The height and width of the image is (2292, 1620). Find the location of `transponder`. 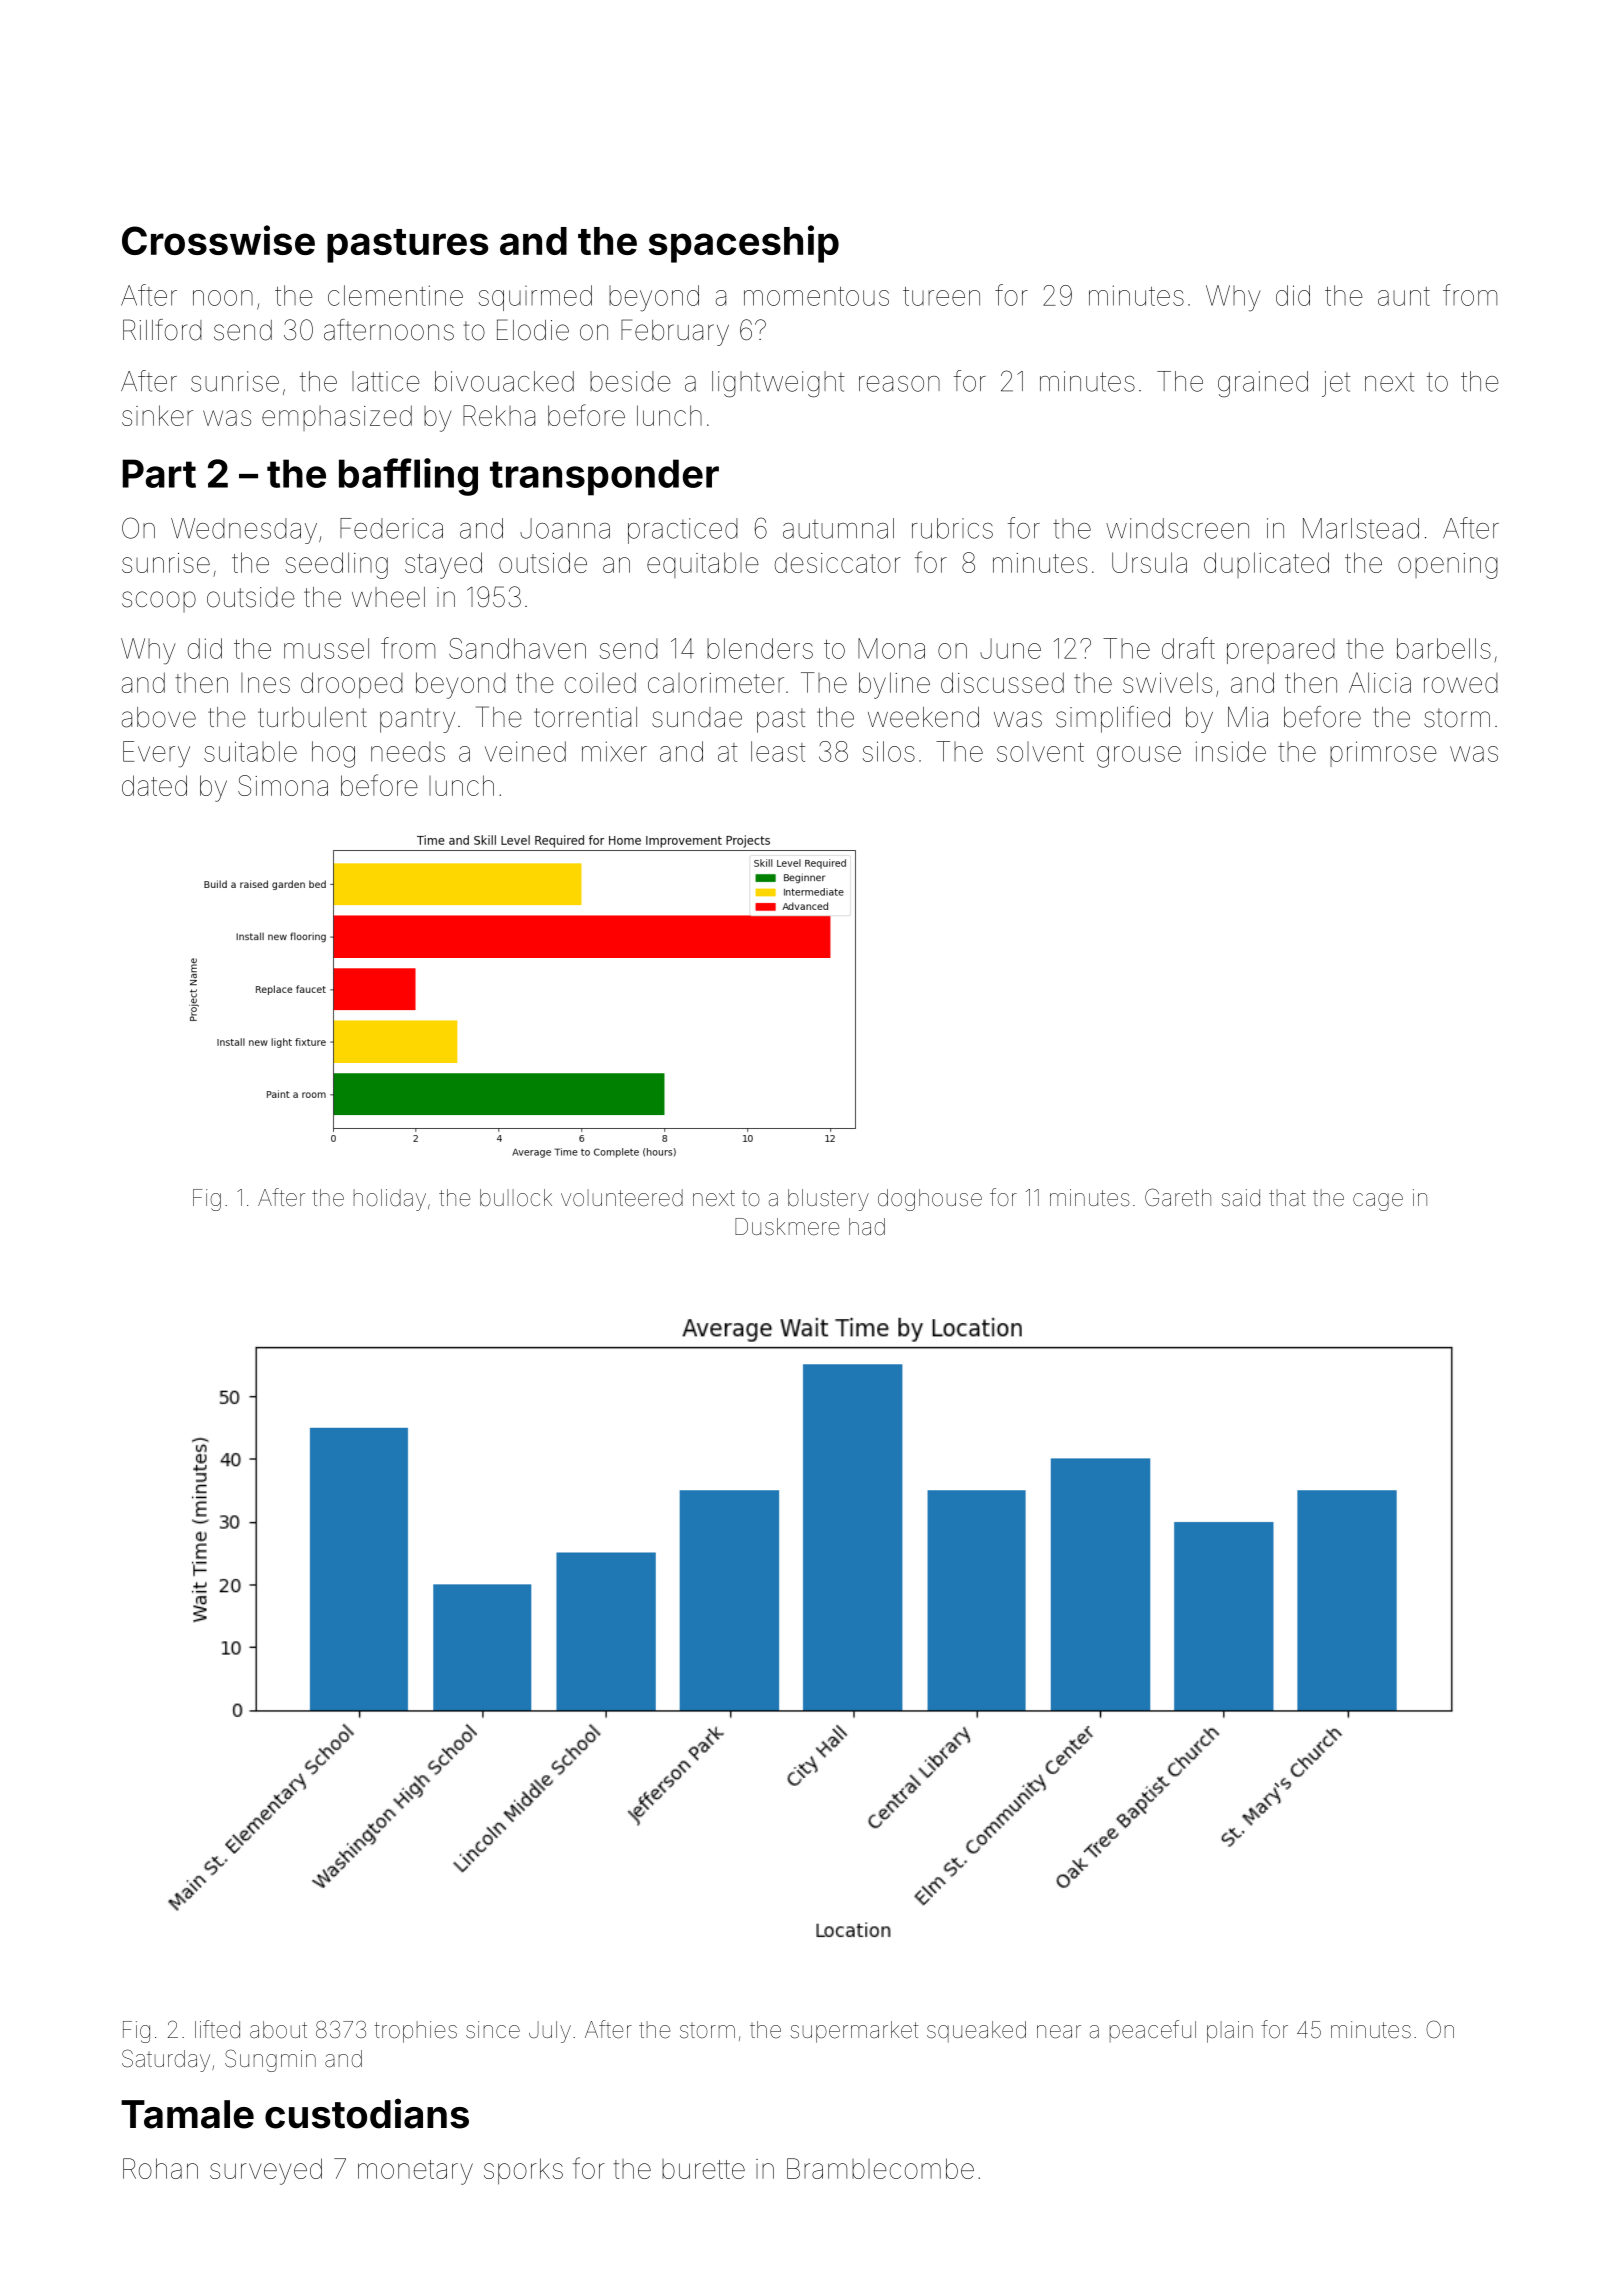

transponder is located at coordinates (604, 477).
